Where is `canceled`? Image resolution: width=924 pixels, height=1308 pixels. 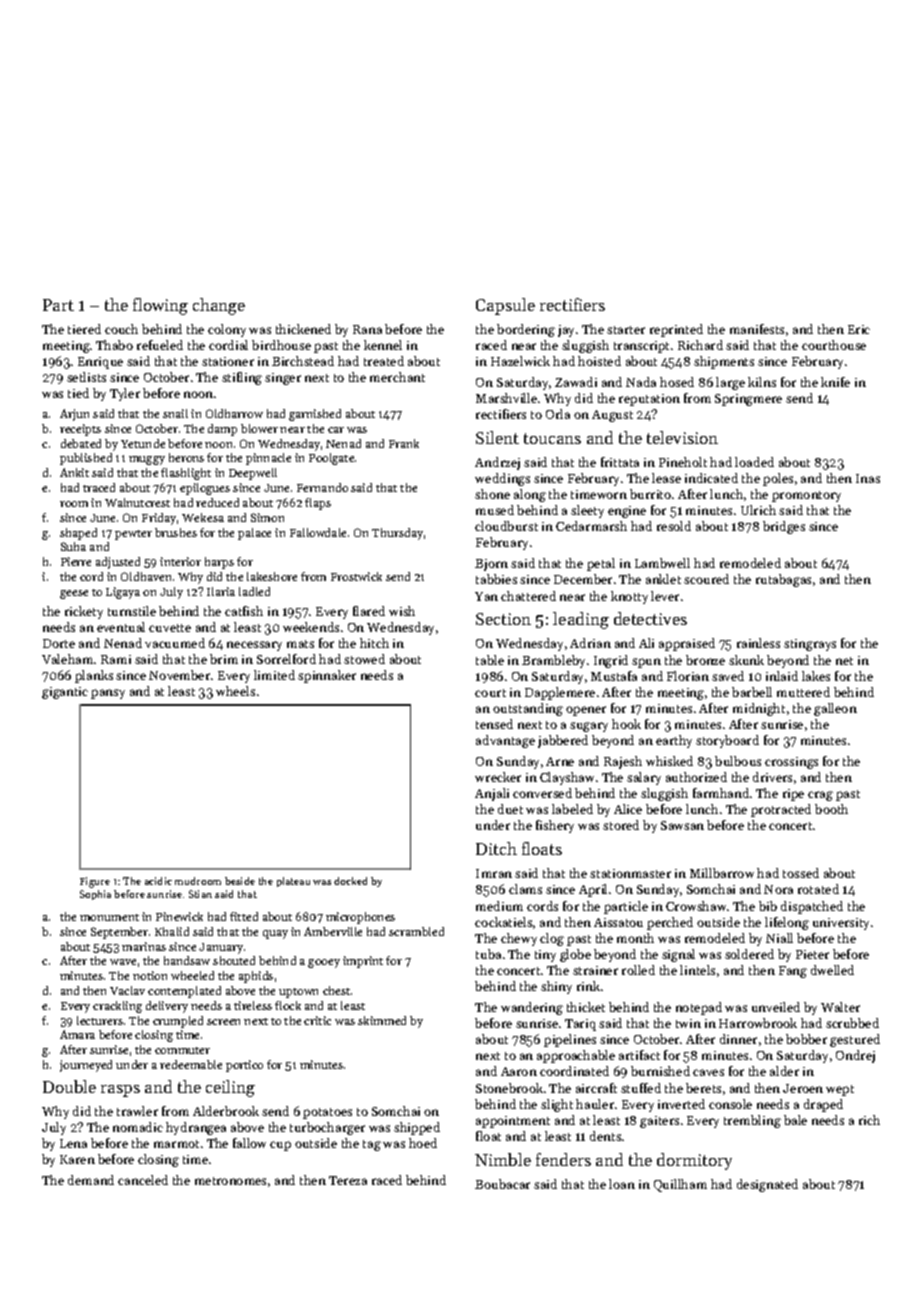
canceled is located at coordinates (143, 1180).
